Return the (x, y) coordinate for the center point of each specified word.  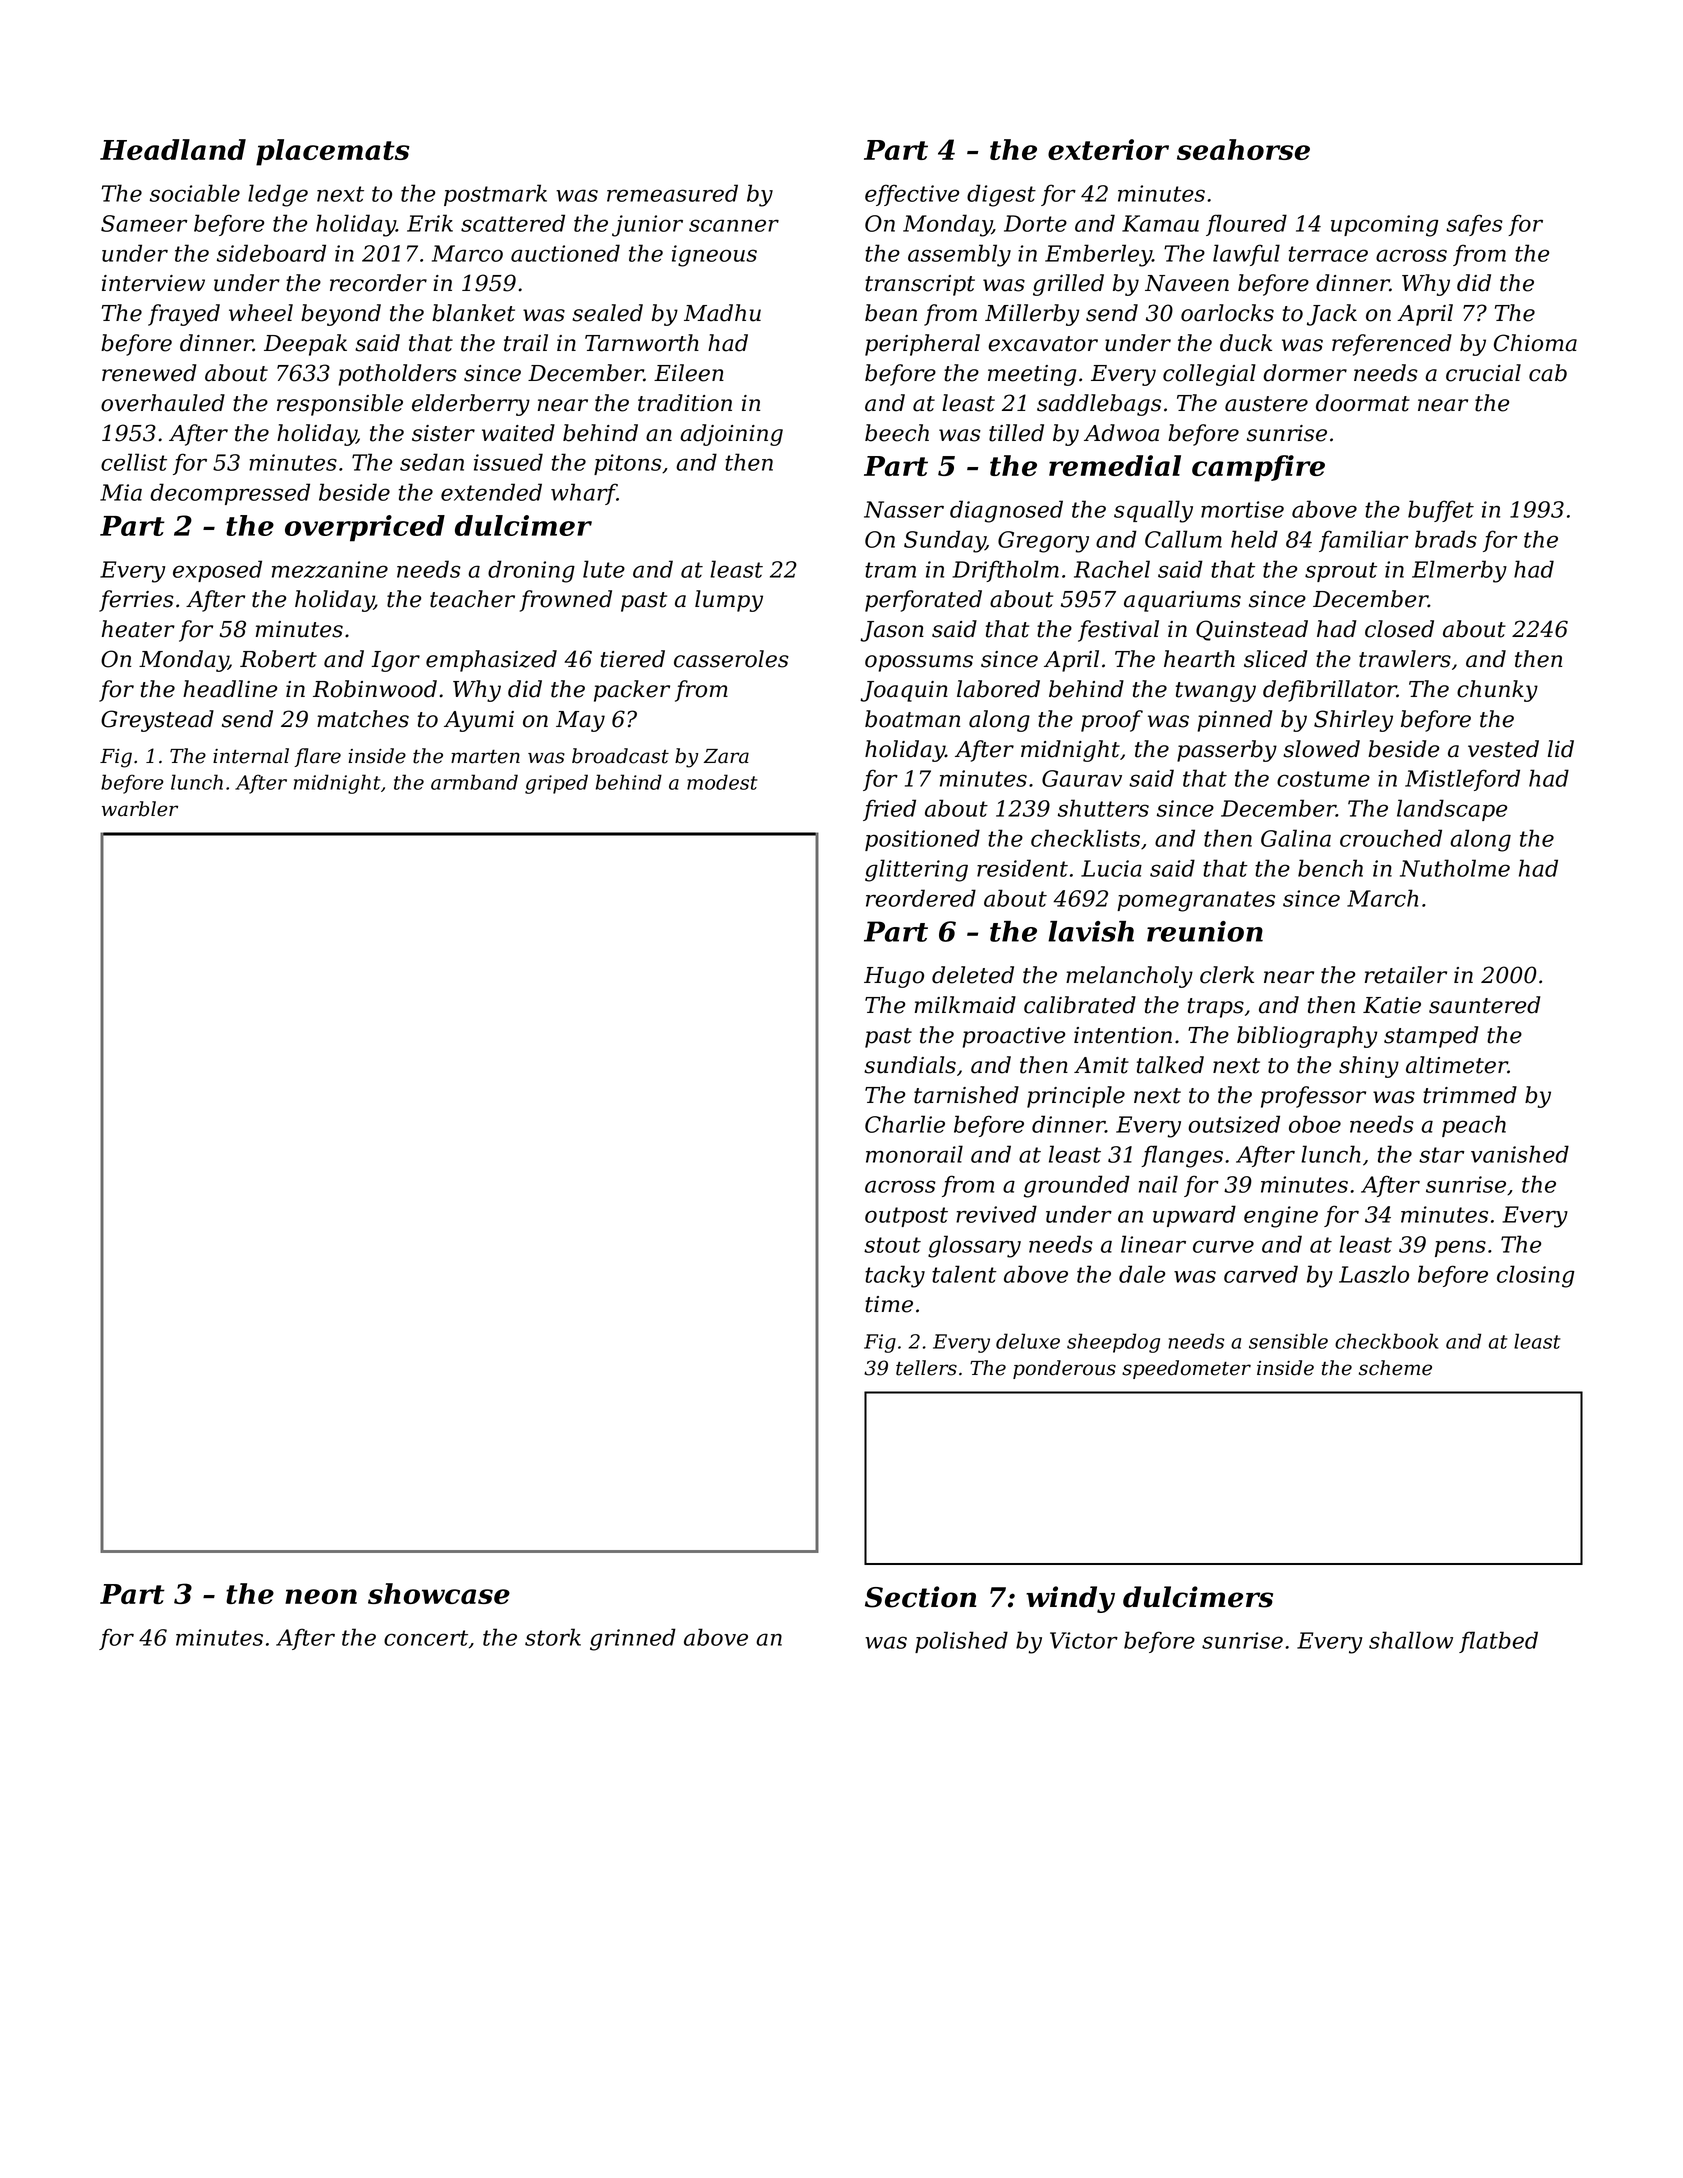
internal (251, 756)
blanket (473, 313)
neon (321, 1596)
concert (426, 1638)
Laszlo (1374, 1274)
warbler (140, 809)
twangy (1216, 692)
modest (722, 782)
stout (892, 1245)
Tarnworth (642, 343)
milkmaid (965, 1005)
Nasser (904, 509)
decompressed (230, 494)
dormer (1305, 373)
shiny (1369, 1067)
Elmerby (1459, 571)
